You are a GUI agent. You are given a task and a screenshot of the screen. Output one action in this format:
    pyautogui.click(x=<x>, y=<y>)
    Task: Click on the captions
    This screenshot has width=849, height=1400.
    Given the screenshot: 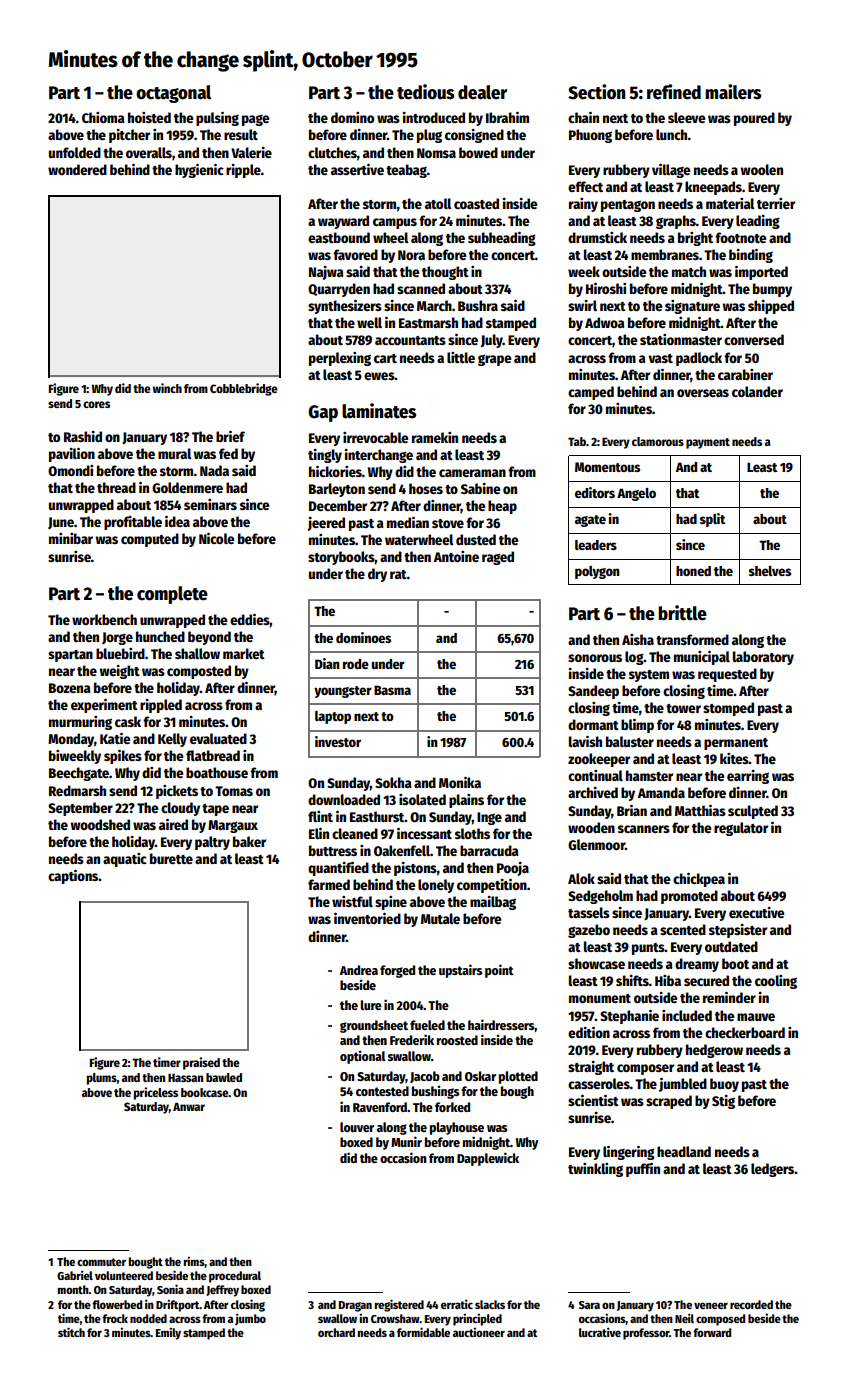 What is the action you would take?
    pyautogui.click(x=73, y=877)
